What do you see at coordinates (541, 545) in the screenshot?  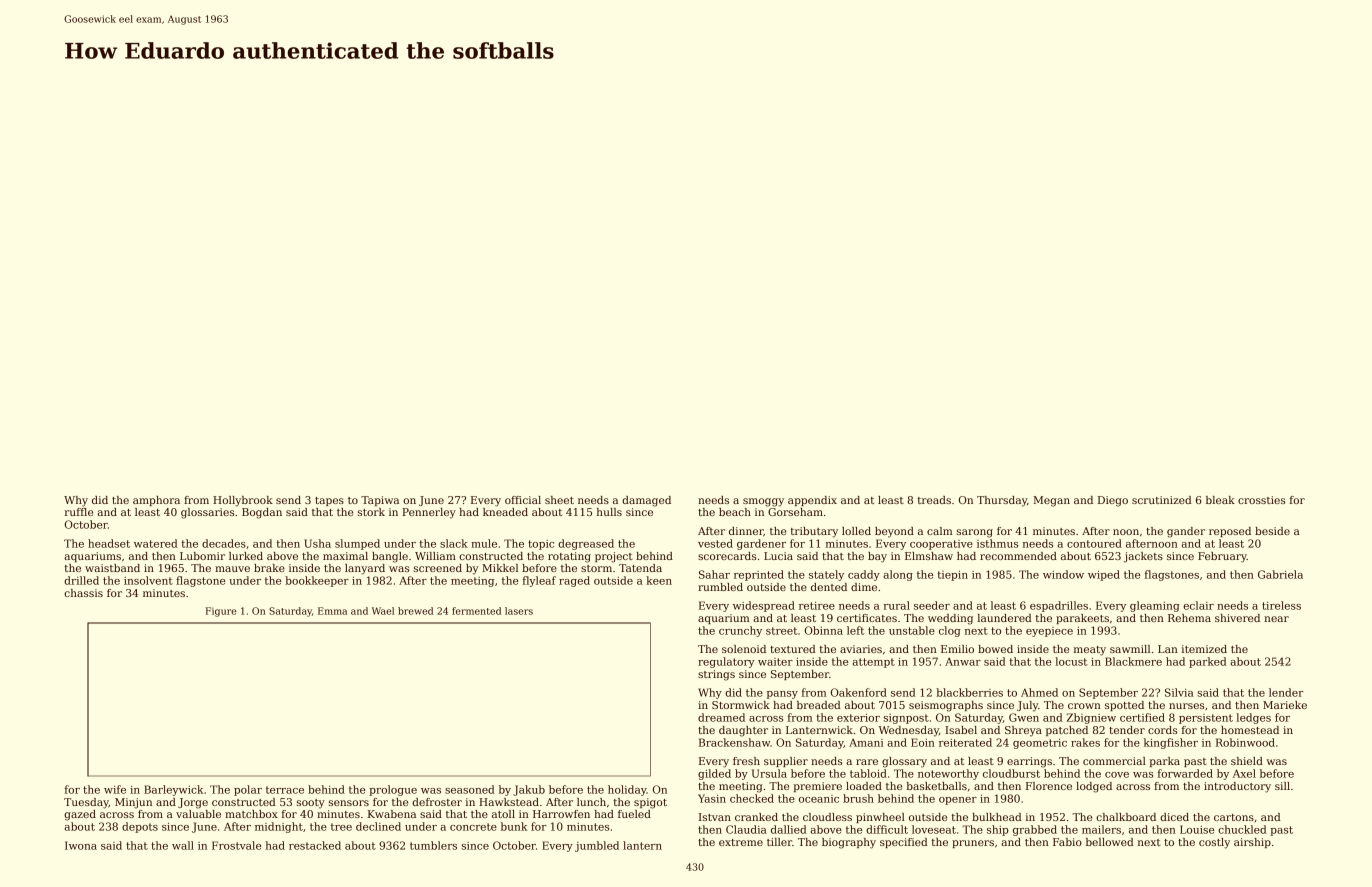 I see `topic` at bounding box center [541, 545].
